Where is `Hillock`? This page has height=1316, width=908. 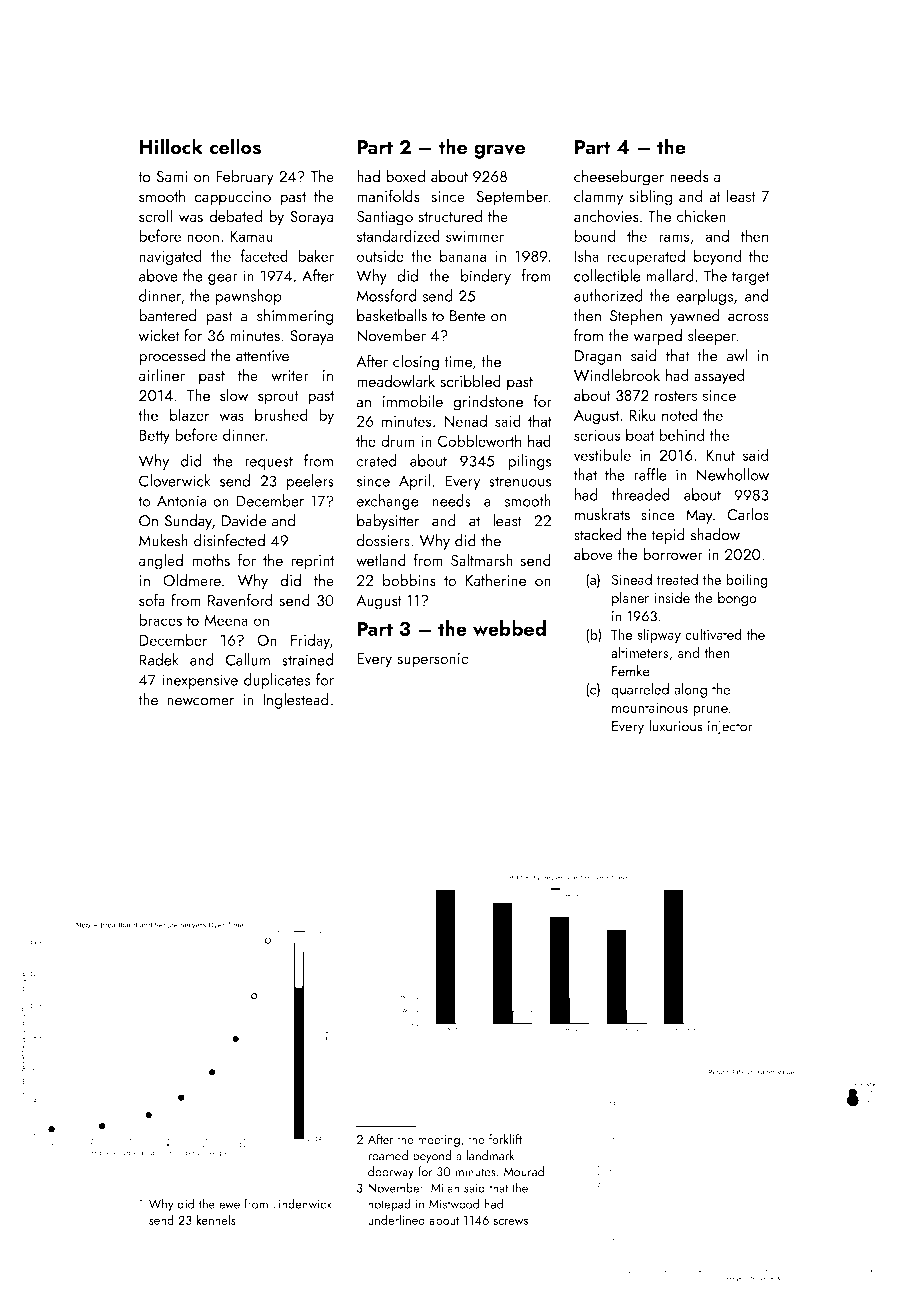
Hillock is located at coordinates (171, 146).
